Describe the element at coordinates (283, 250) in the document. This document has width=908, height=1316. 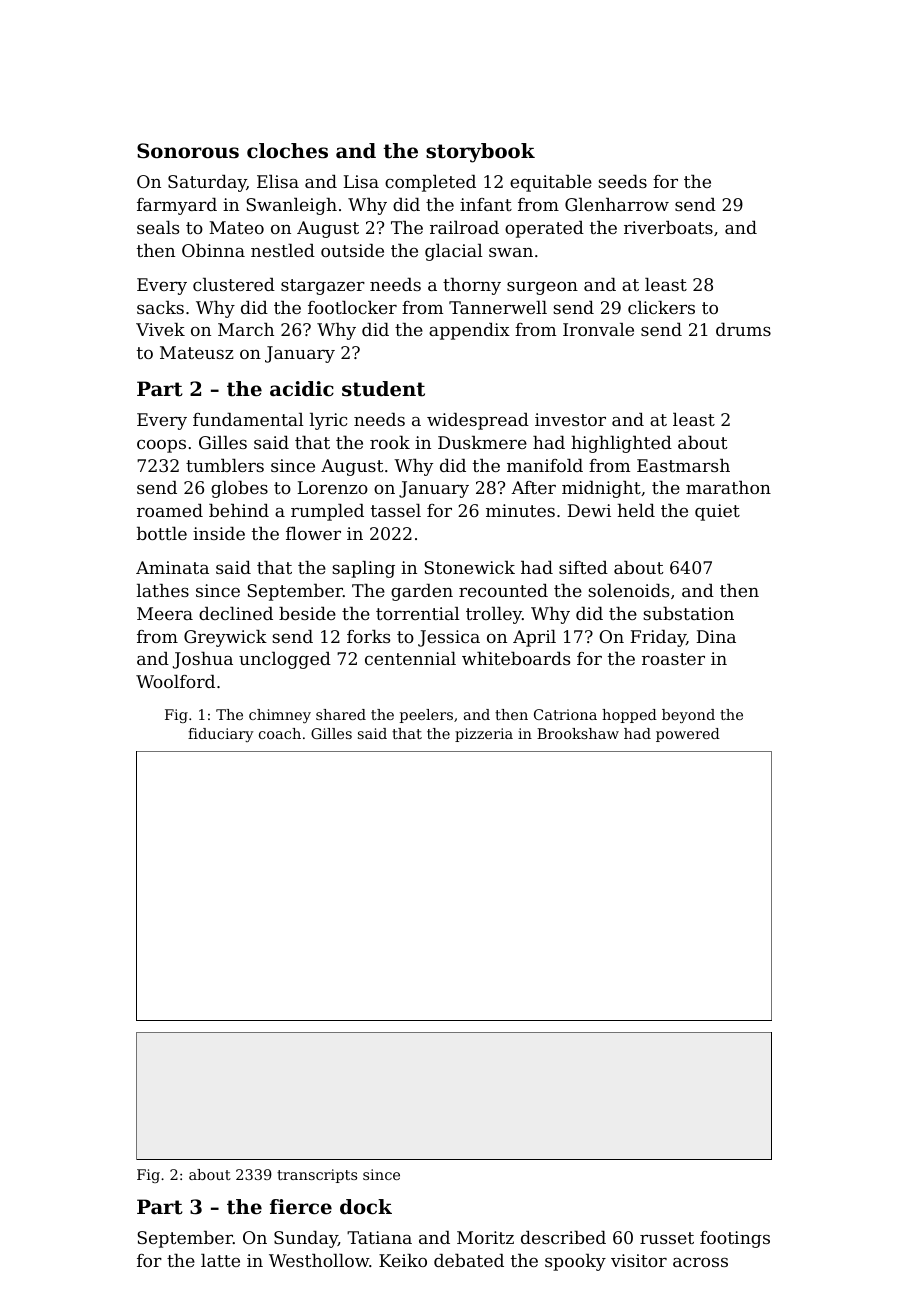
I see `nestled` at that location.
